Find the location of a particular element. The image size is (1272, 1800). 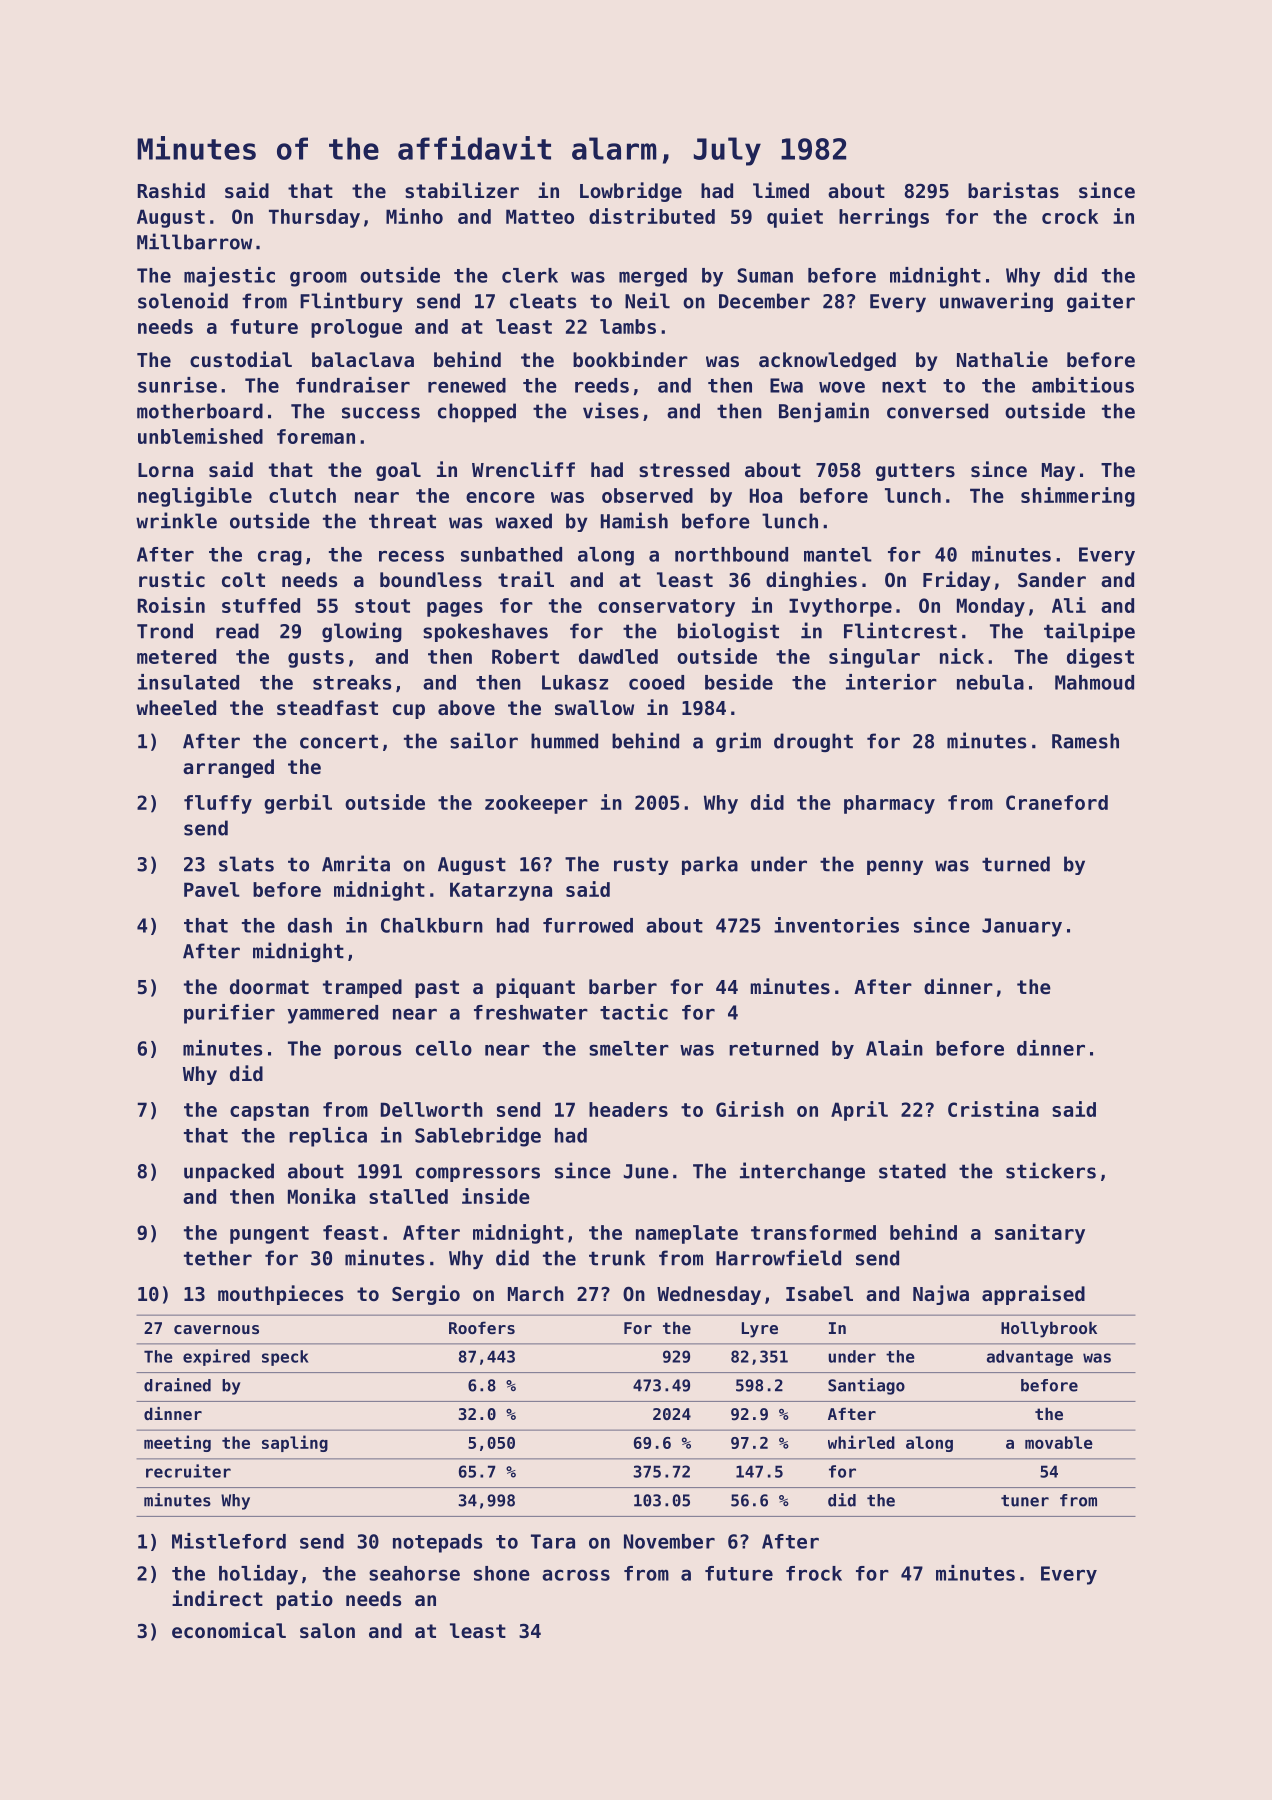

wheeled is located at coordinates (176, 707).
